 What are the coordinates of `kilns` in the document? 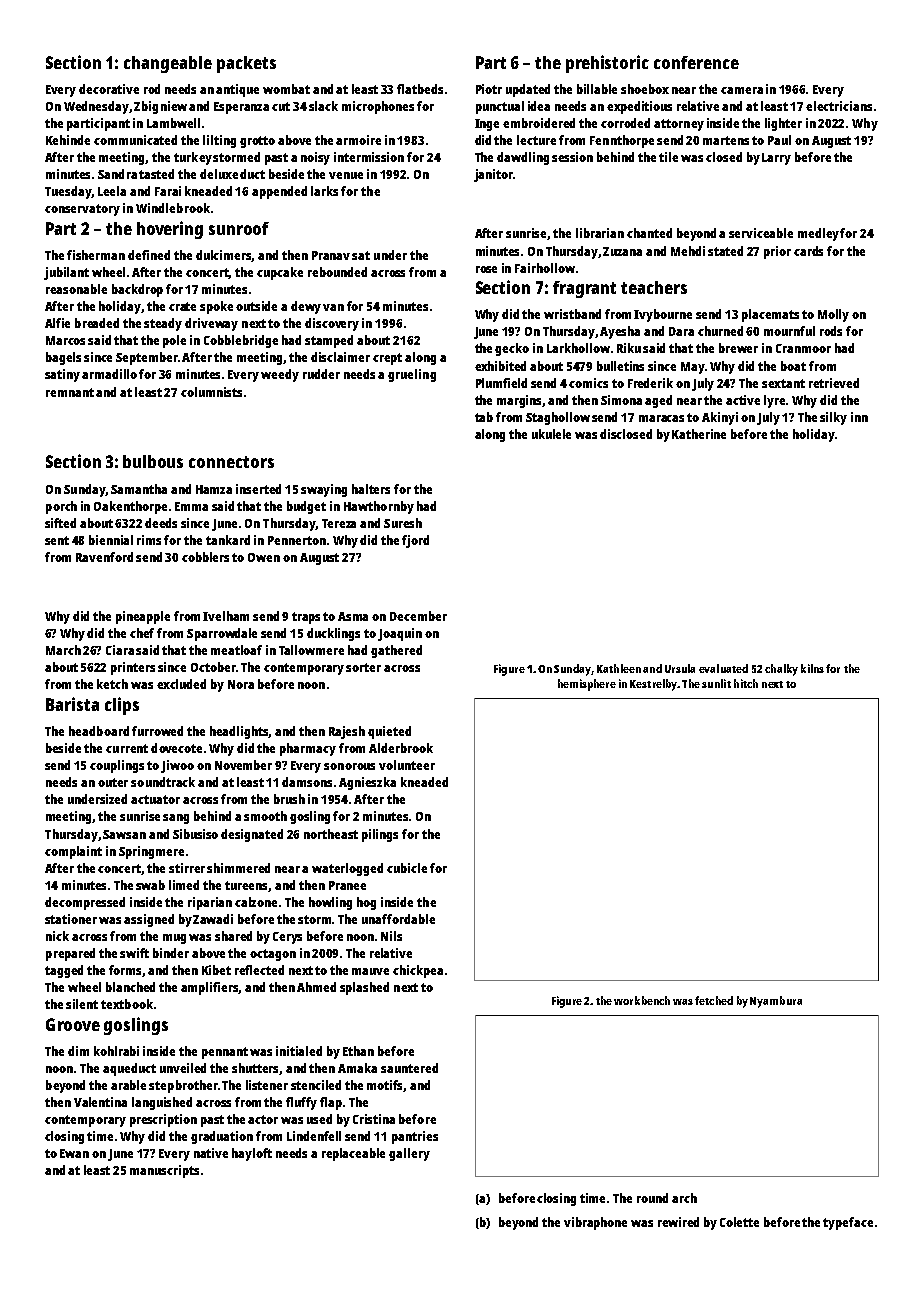 It's located at (812, 668).
